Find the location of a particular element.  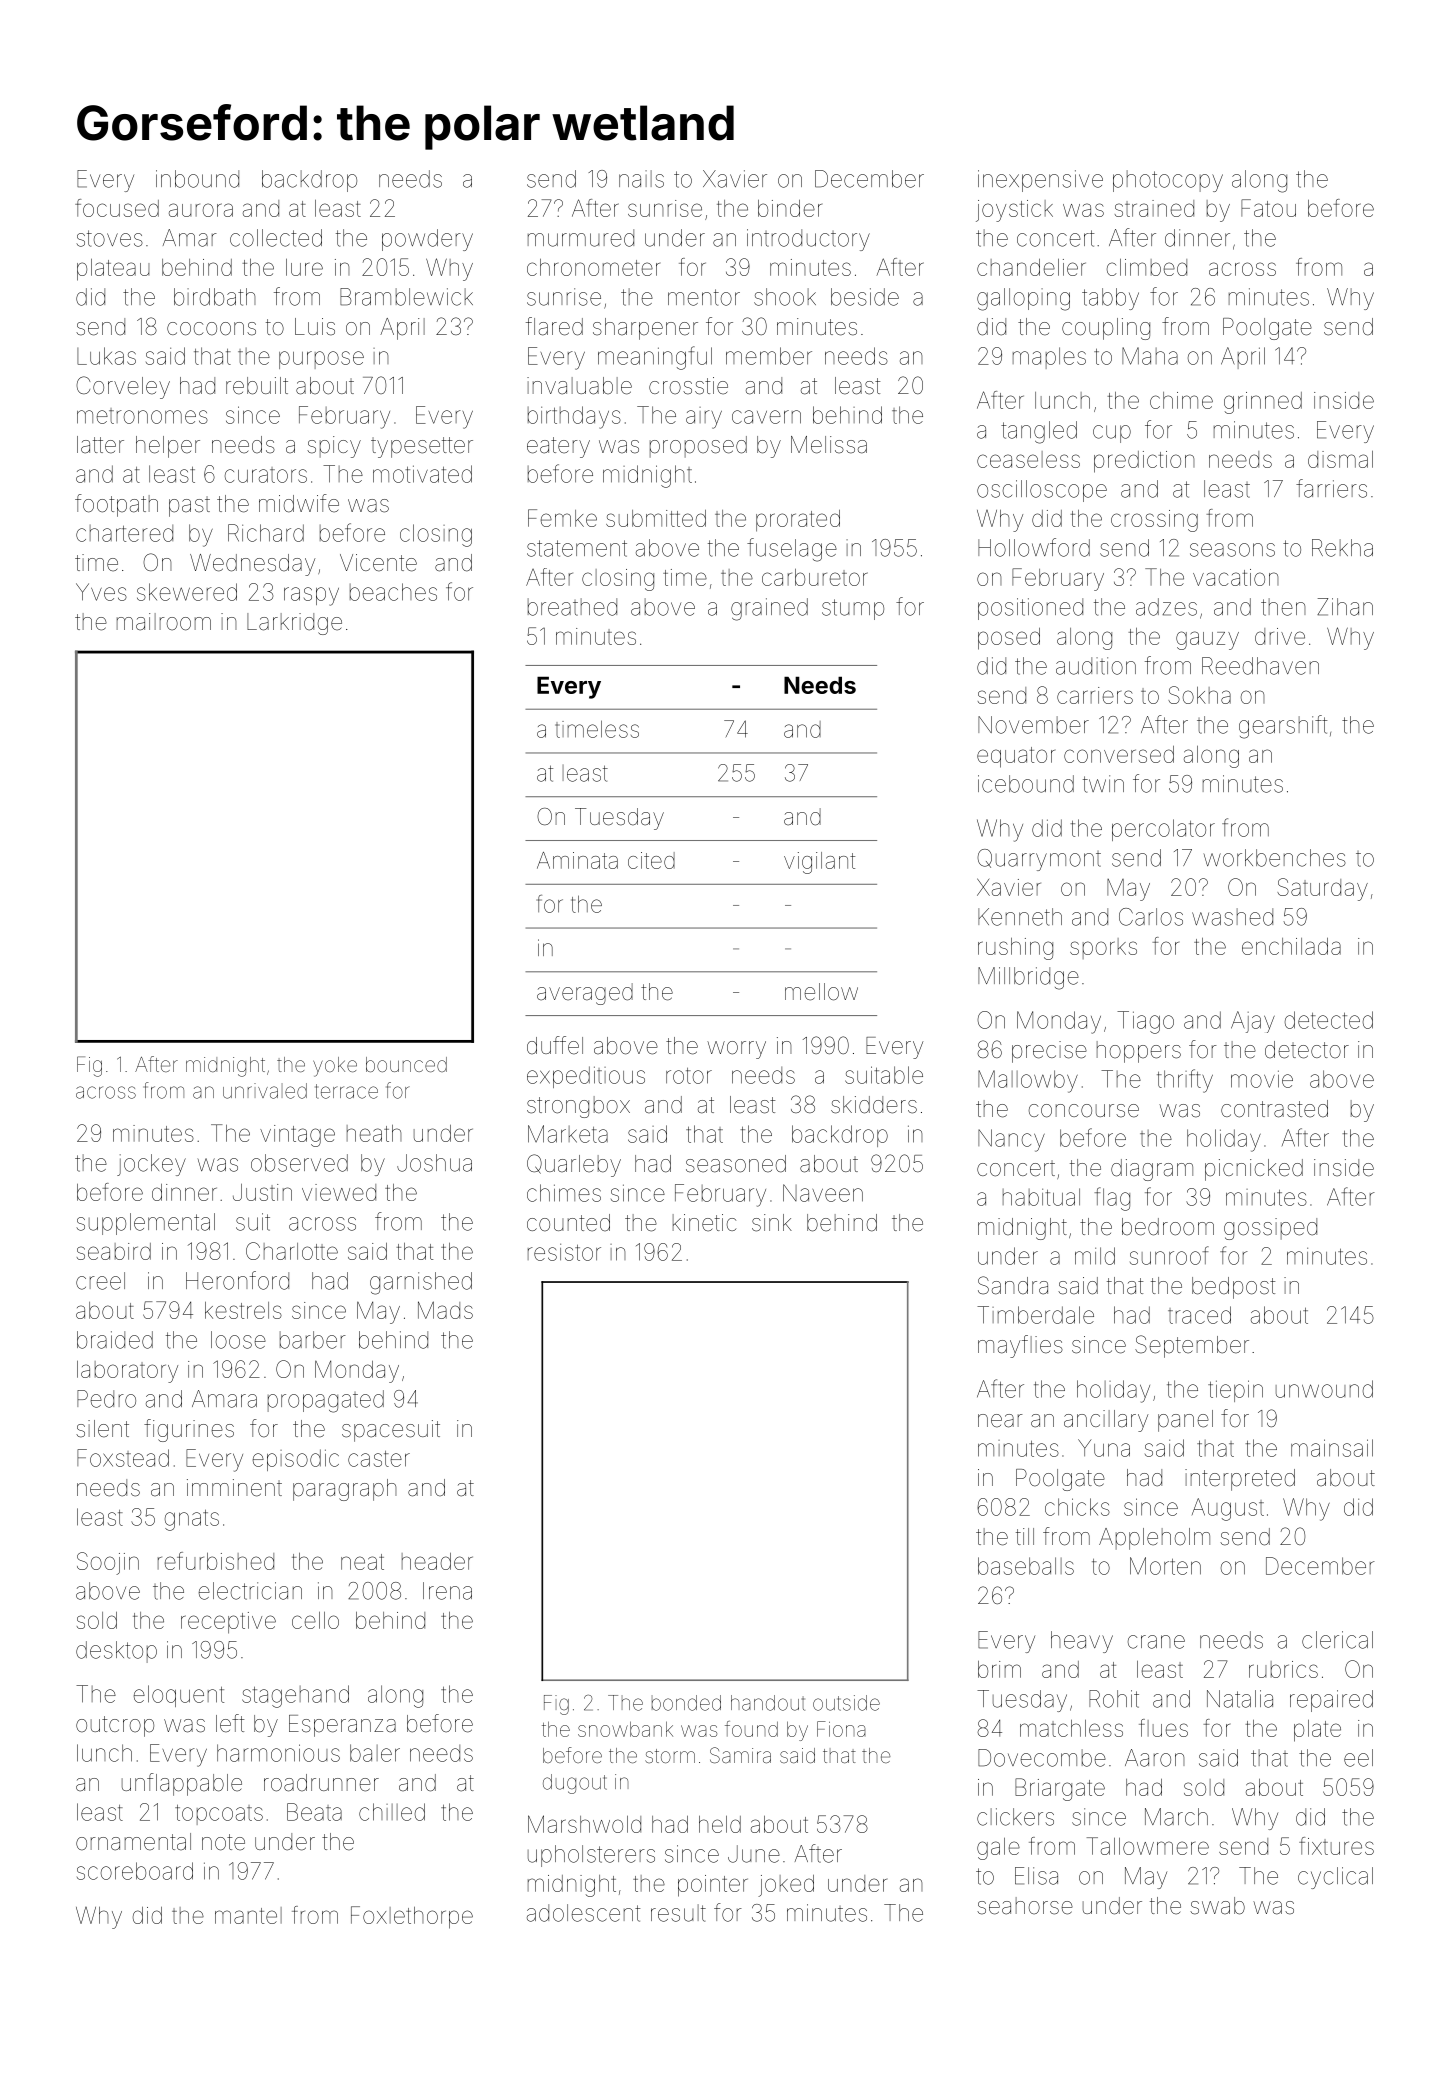

mailroom is located at coordinates (164, 622).
